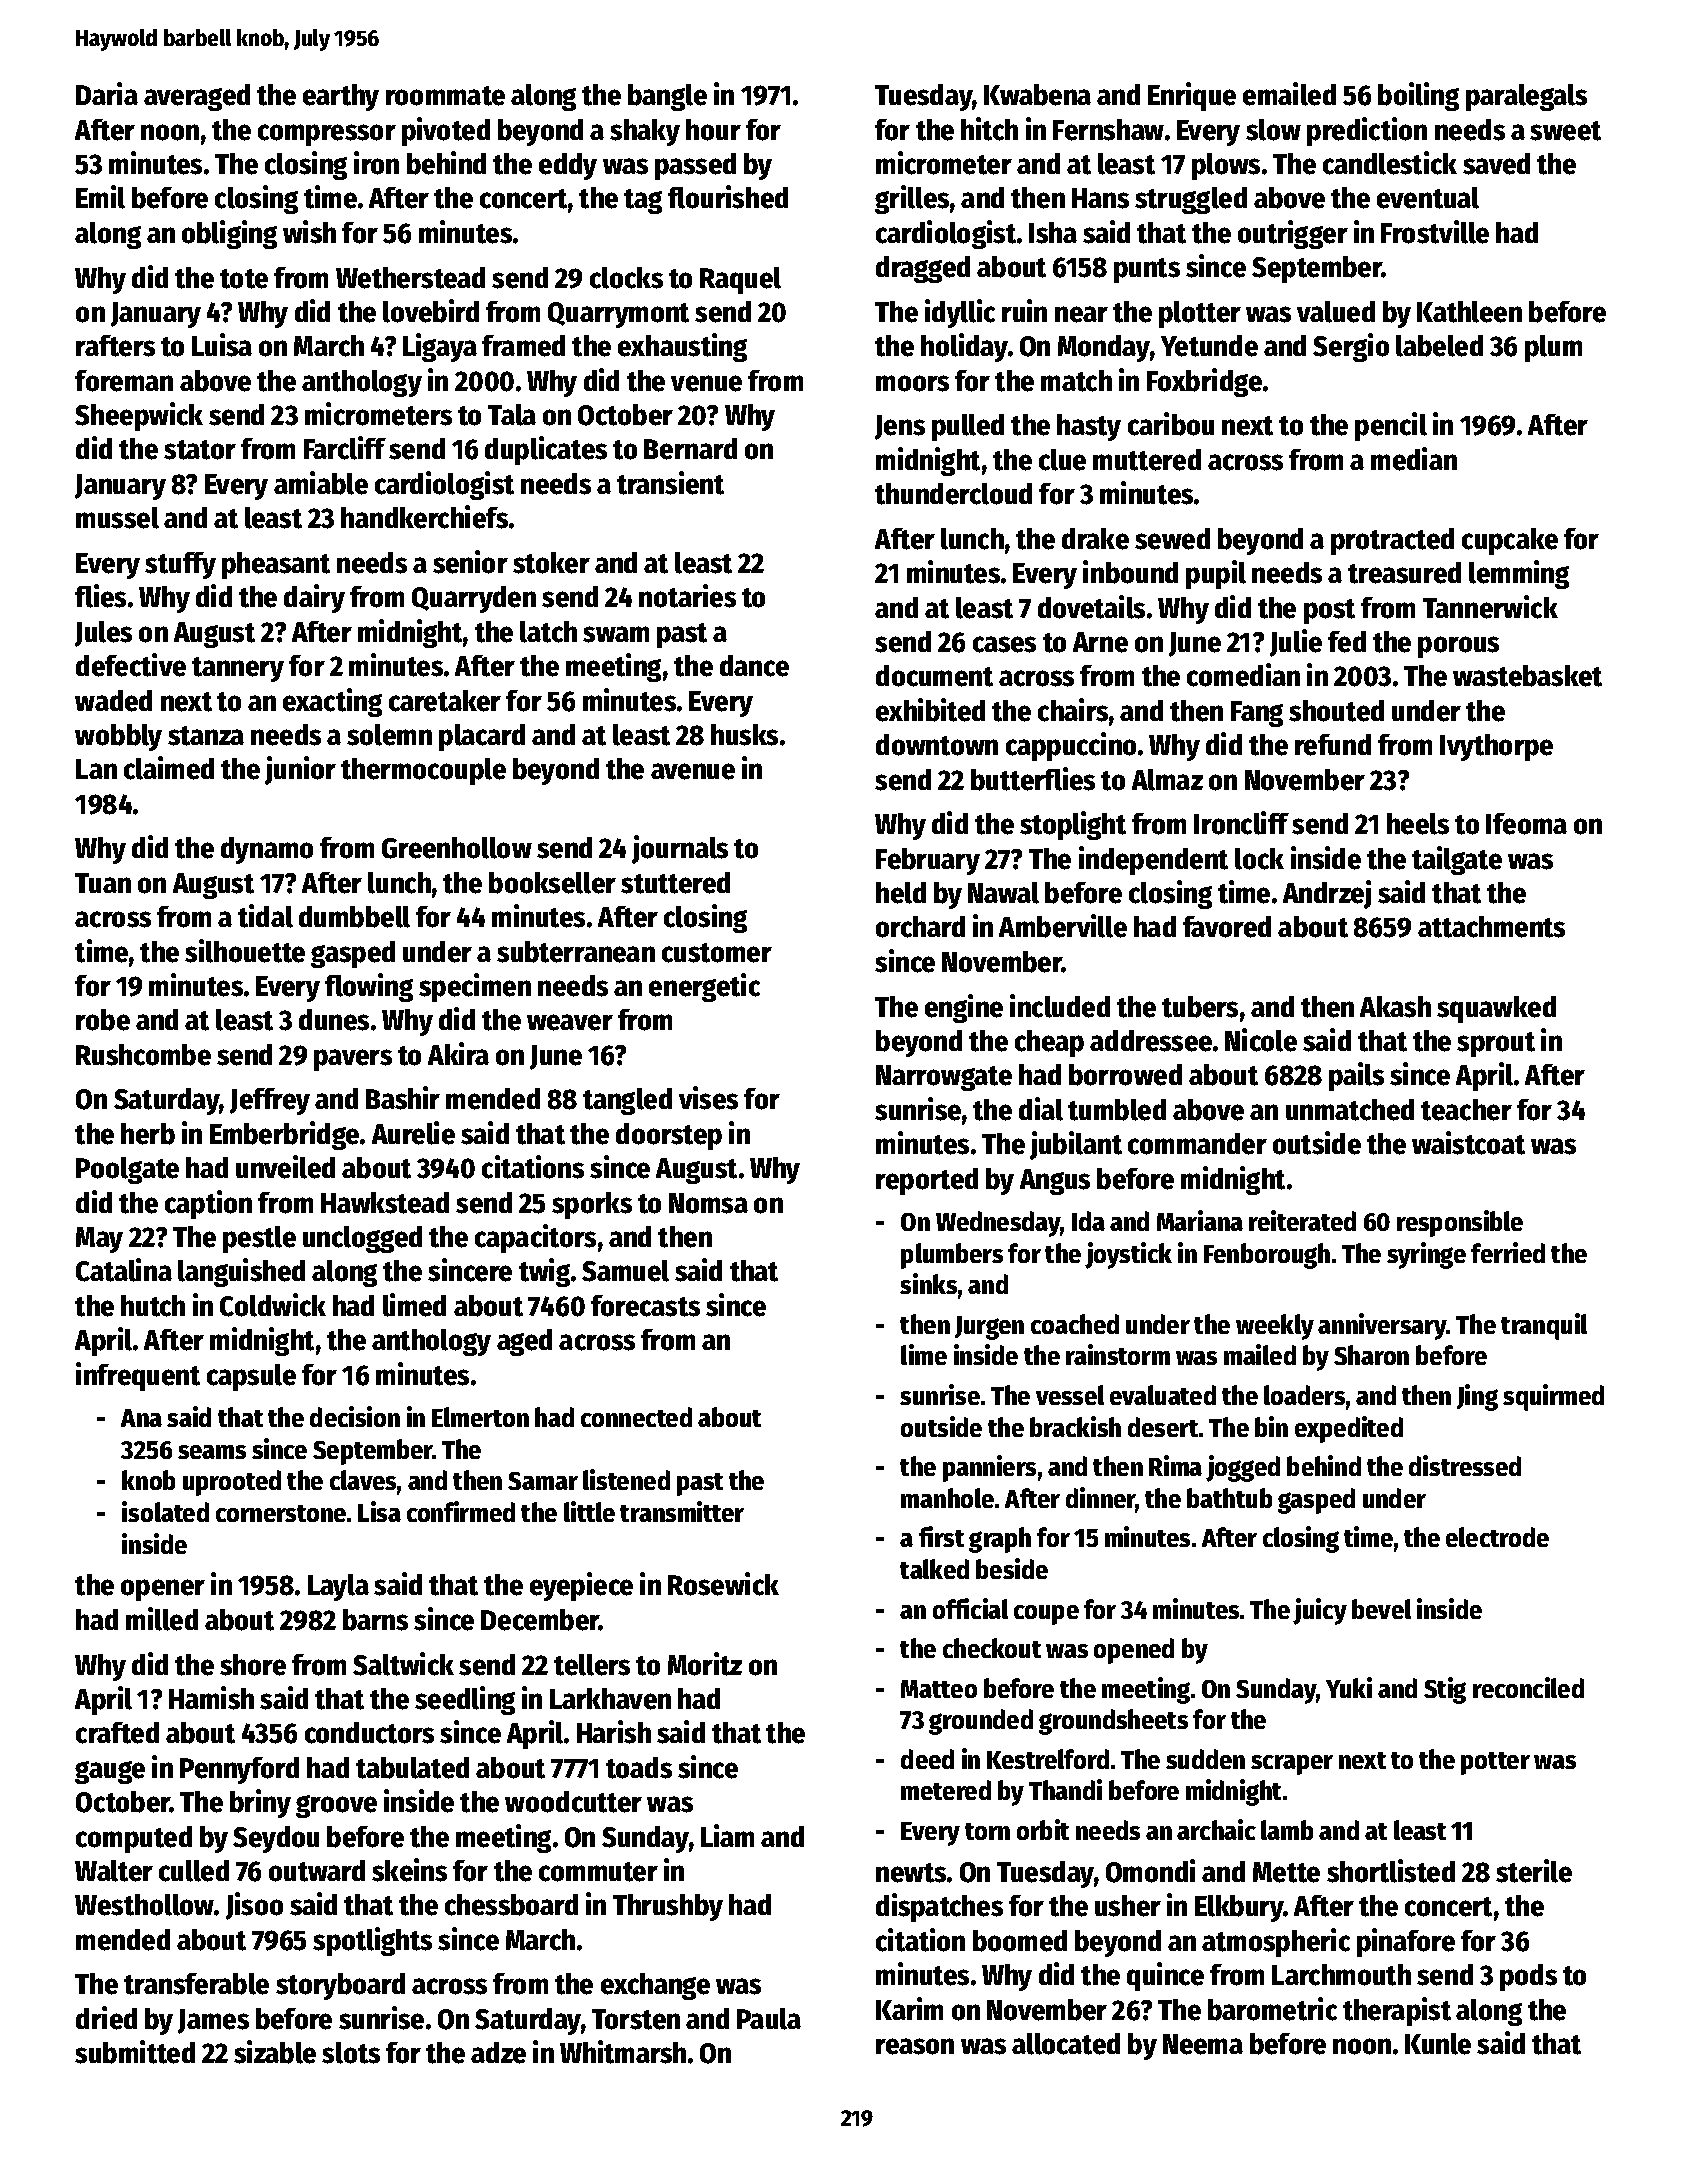 The height and width of the image is (2178, 1683). I want to click on Jurgen, so click(989, 1328).
